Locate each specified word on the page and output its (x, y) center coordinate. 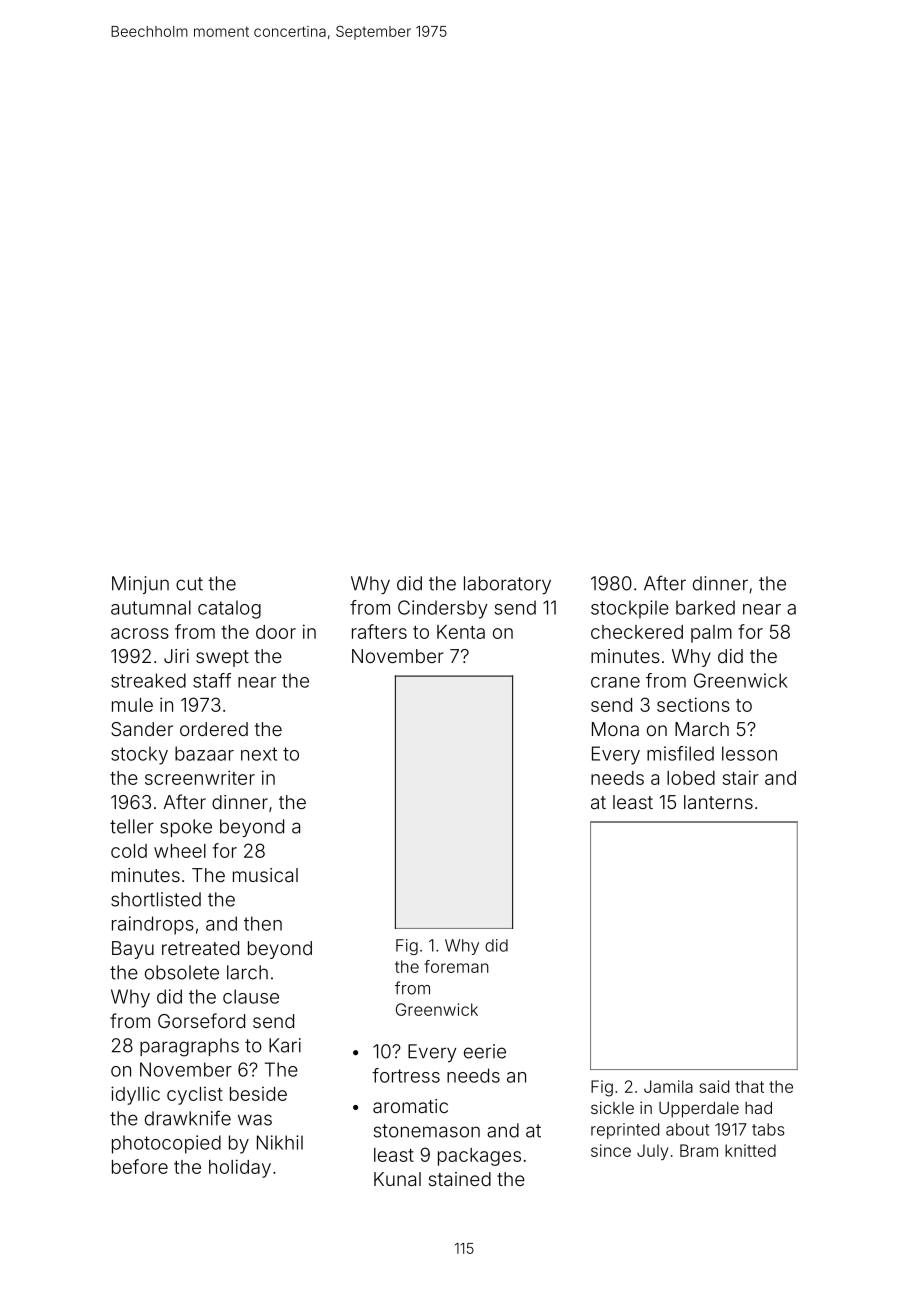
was (255, 1120)
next (259, 754)
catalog (229, 609)
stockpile (630, 609)
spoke (186, 828)
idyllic (135, 1095)
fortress (406, 1075)
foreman (456, 966)
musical (265, 875)
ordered (214, 729)
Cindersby (443, 609)
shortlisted (156, 899)
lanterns (718, 802)
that (749, 1086)
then (263, 923)
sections (693, 704)
